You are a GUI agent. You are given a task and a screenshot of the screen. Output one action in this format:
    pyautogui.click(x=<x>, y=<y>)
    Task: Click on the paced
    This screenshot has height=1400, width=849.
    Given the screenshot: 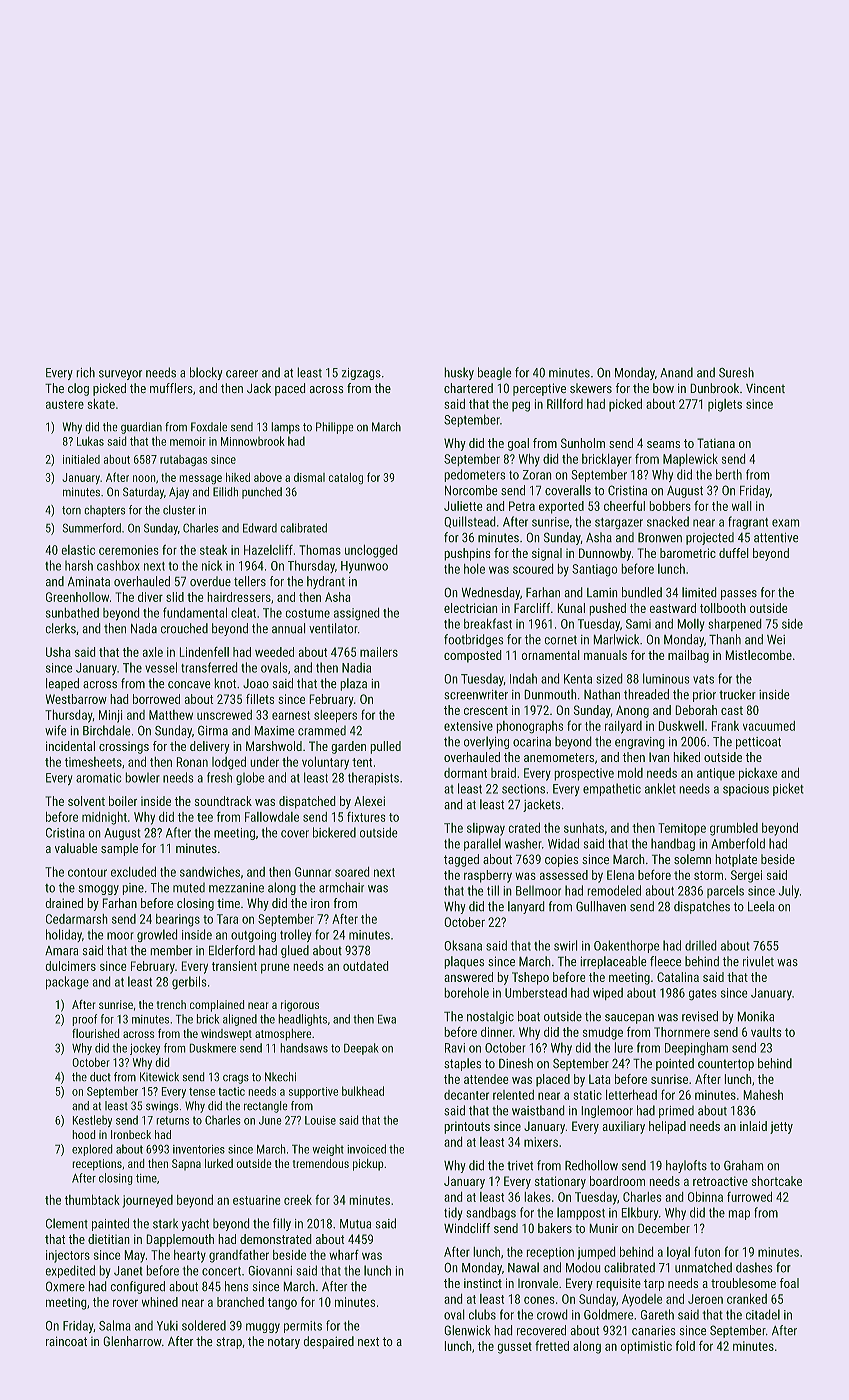 What is the action you would take?
    pyautogui.click(x=290, y=389)
